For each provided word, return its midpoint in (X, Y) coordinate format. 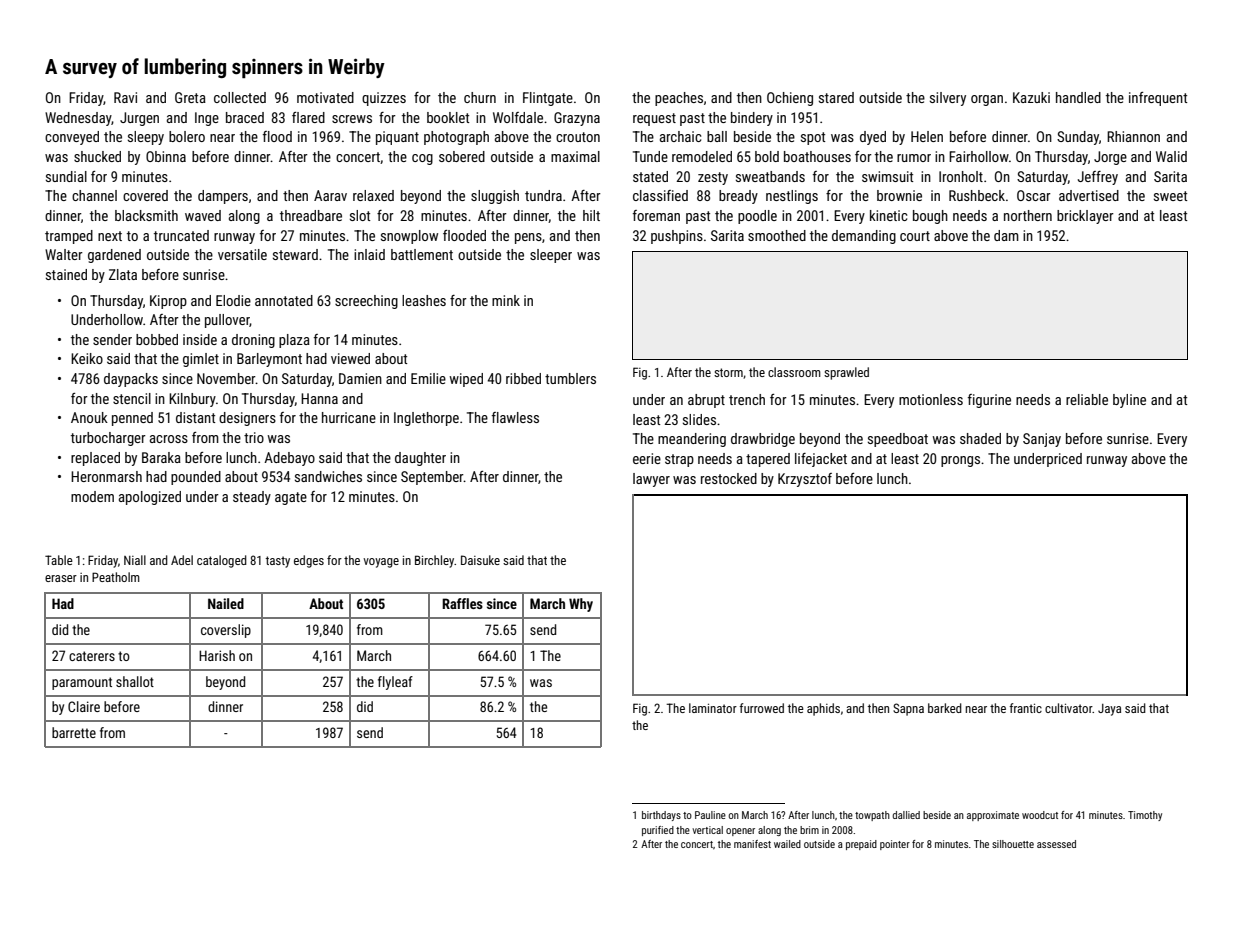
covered (145, 195)
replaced (95, 459)
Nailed (226, 603)
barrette (74, 732)
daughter (420, 459)
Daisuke (480, 560)
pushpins (677, 237)
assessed (1056, 844)
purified (658, 831)
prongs (960, 461)
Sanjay (1042, 440)
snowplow (409, 237)
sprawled (846, 373)
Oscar (1034, 195)
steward (295, 254)
